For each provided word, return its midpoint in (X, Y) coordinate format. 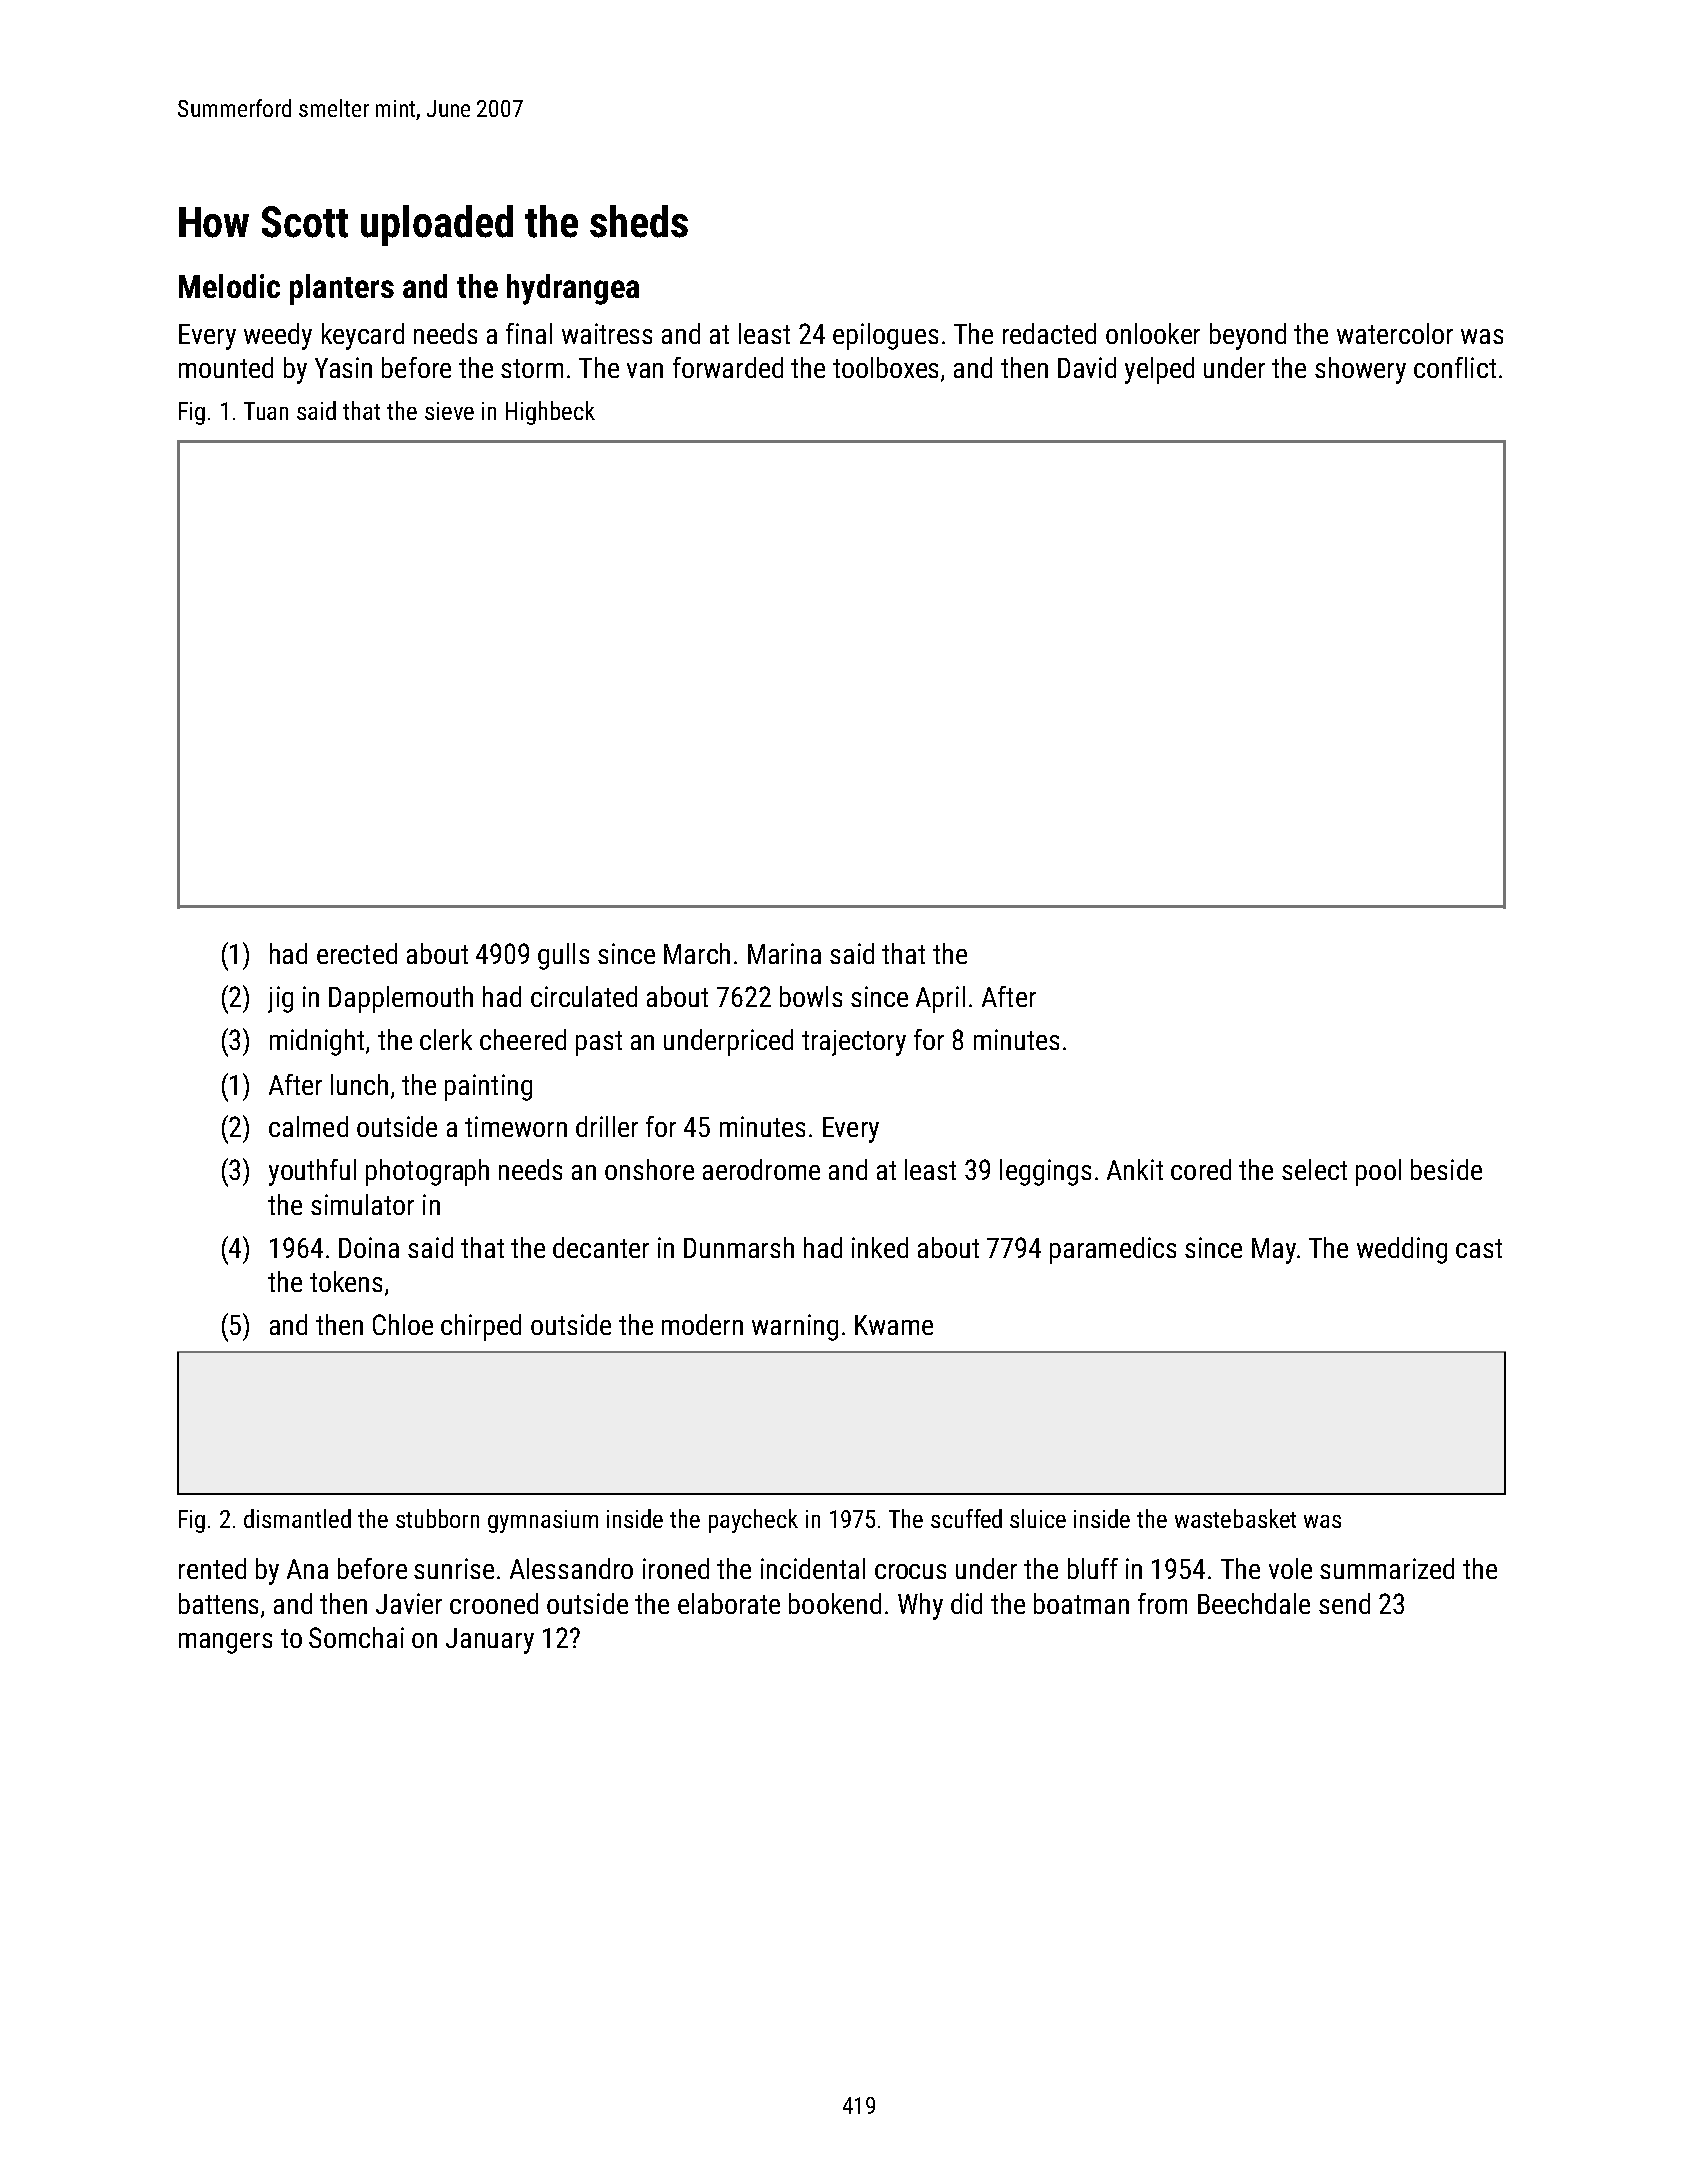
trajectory (854, 1043)
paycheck (753, 1521)
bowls (811, 996)
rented (212, 1568)
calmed (308, 1126)
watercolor (1395, 333)
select (1314, 1169)
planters (342, 289)
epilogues (885, 336)
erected (357, 953)
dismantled (297, 1518)
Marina (784, 953)
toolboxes (885, 367)
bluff (1093, 1568)
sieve (449, 411)
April (940, 999)
